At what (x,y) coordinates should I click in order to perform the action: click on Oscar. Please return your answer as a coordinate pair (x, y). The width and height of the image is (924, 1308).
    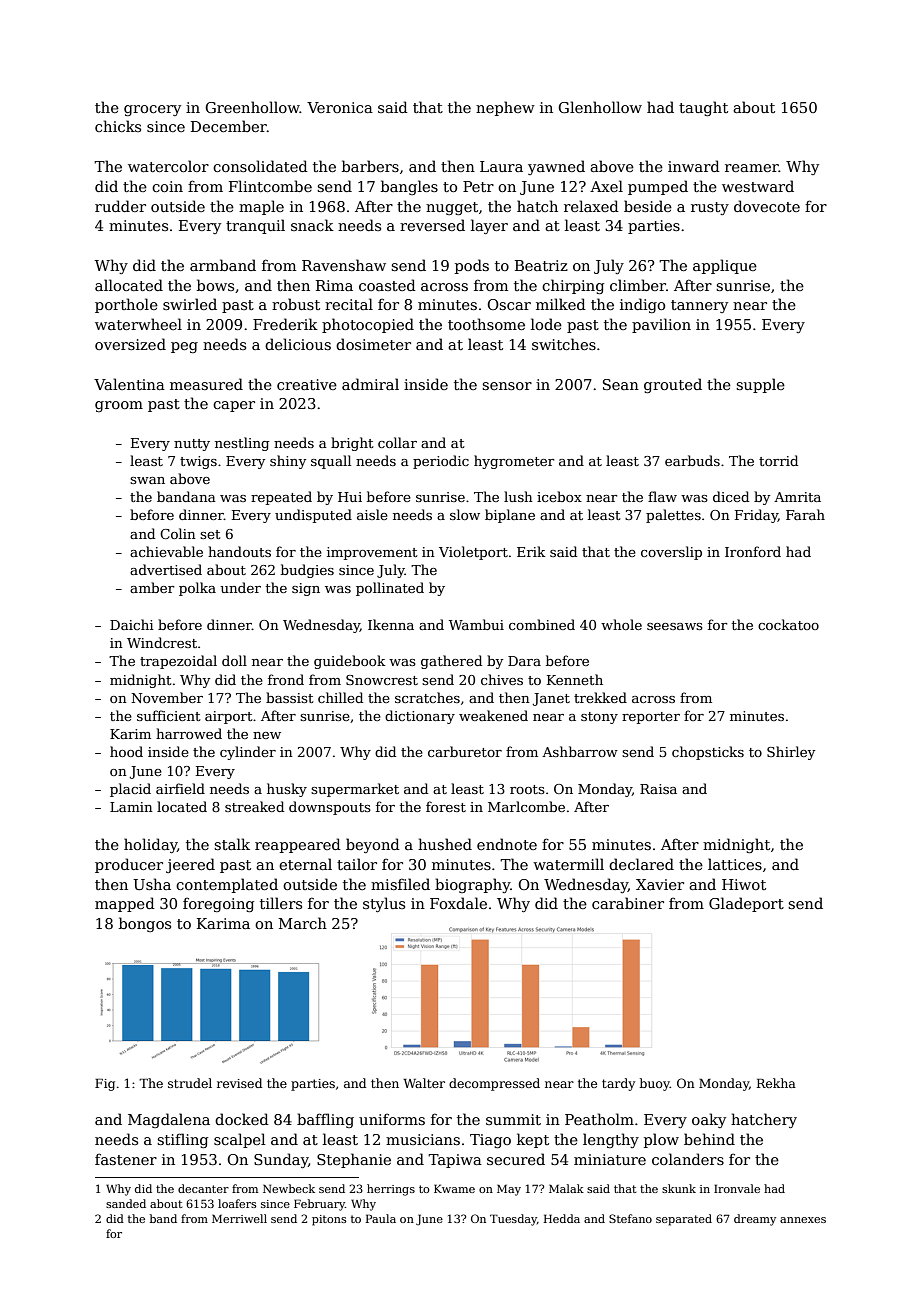
    Looking at the image, I should click on (509, 304).
